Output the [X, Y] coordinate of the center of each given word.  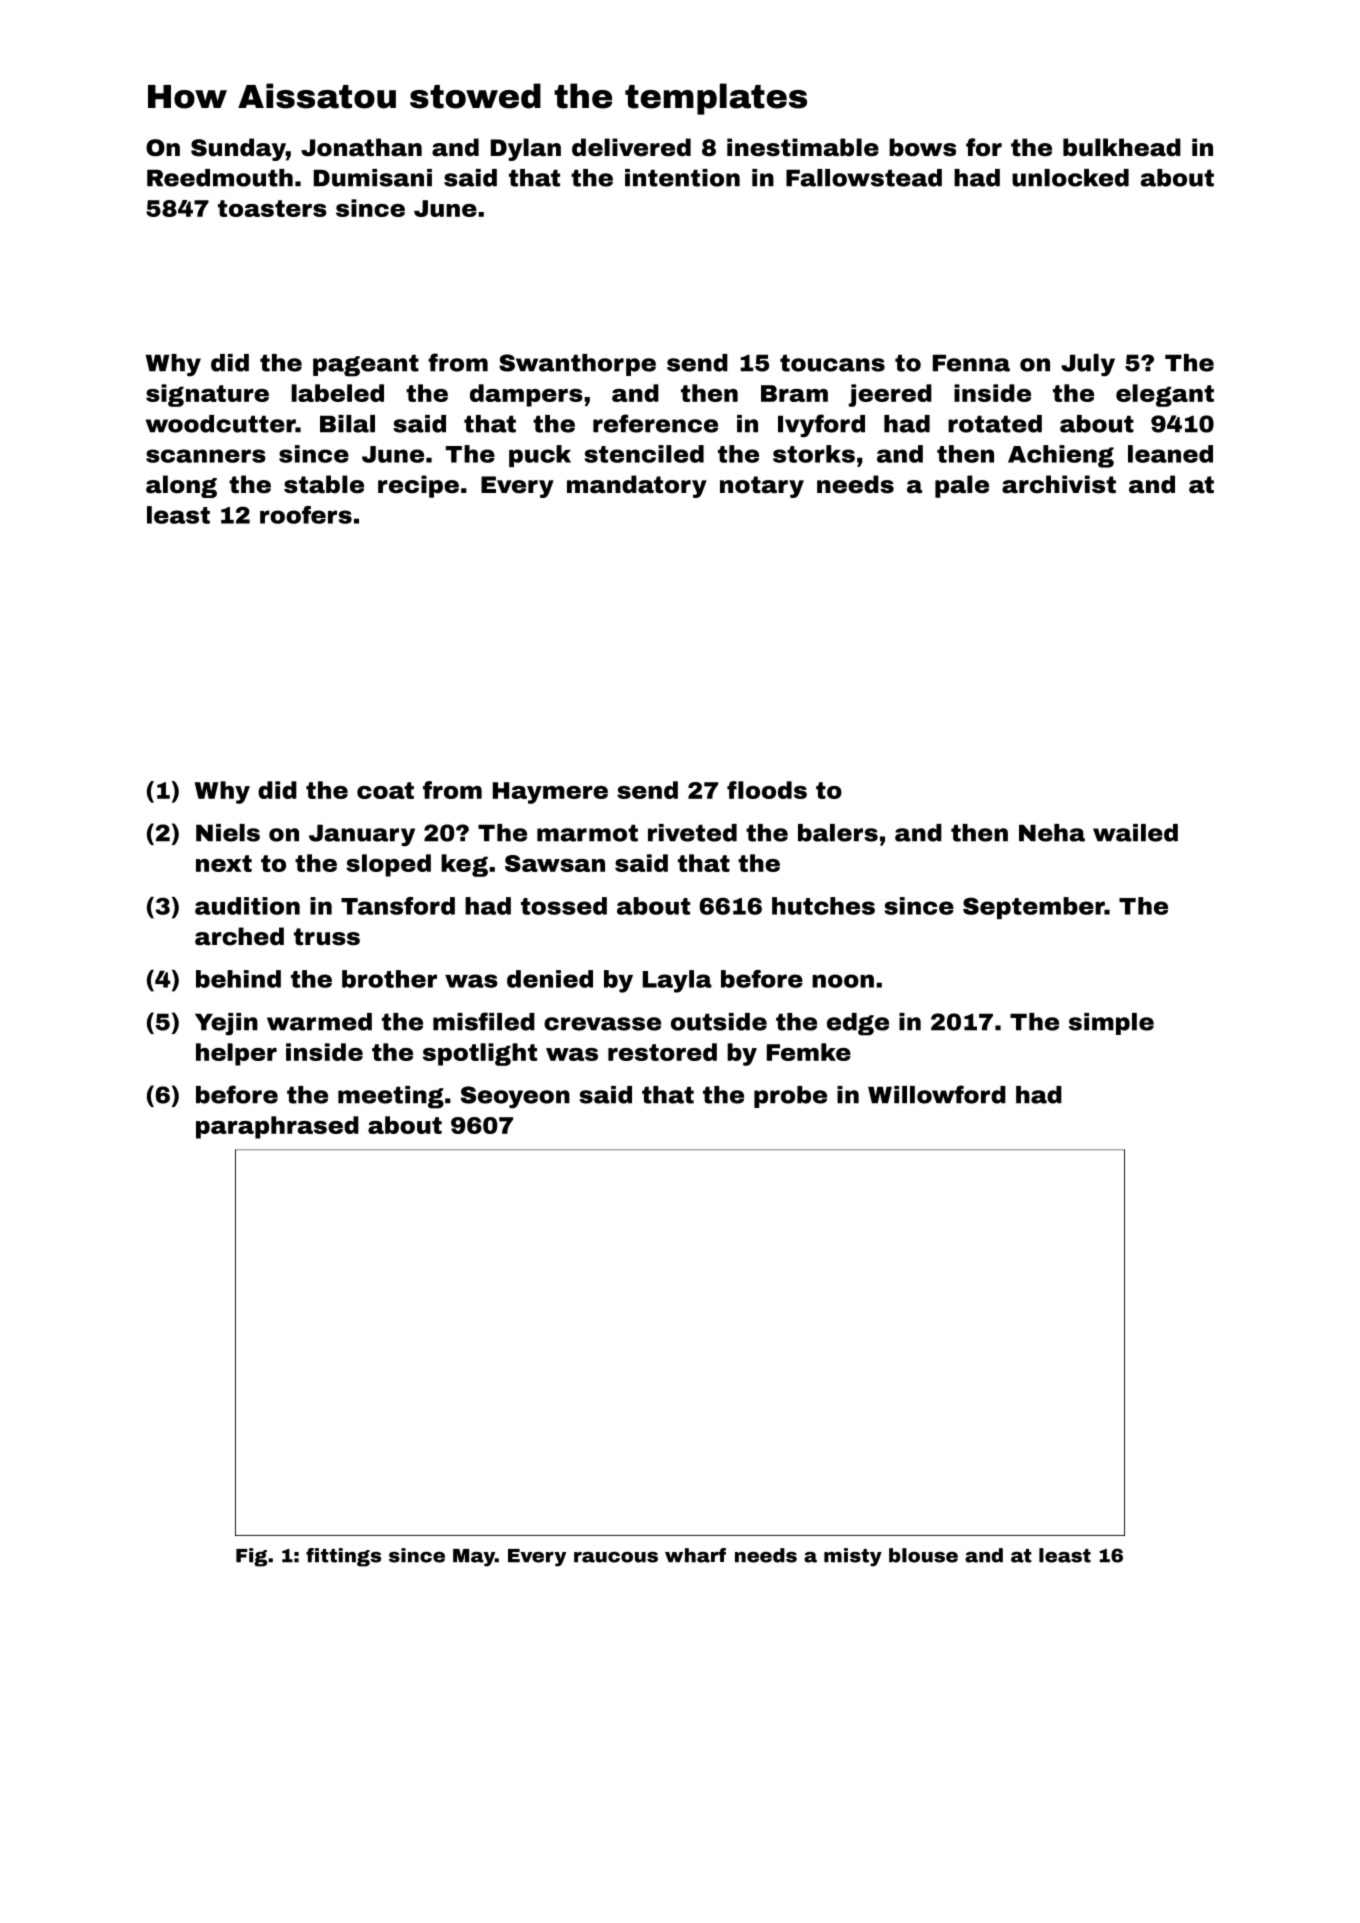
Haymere [550, 793]
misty [853, 1557]
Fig [251, 1557]
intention [682, 178]
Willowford [937, 1094]
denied [550, 979]
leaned [1170, 454]
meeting [391, 1097]
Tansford [398, 906]
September [1034, 908]
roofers [306, 515]
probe [790, 1097]
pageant [366, 365]
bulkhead [1122, 147]
